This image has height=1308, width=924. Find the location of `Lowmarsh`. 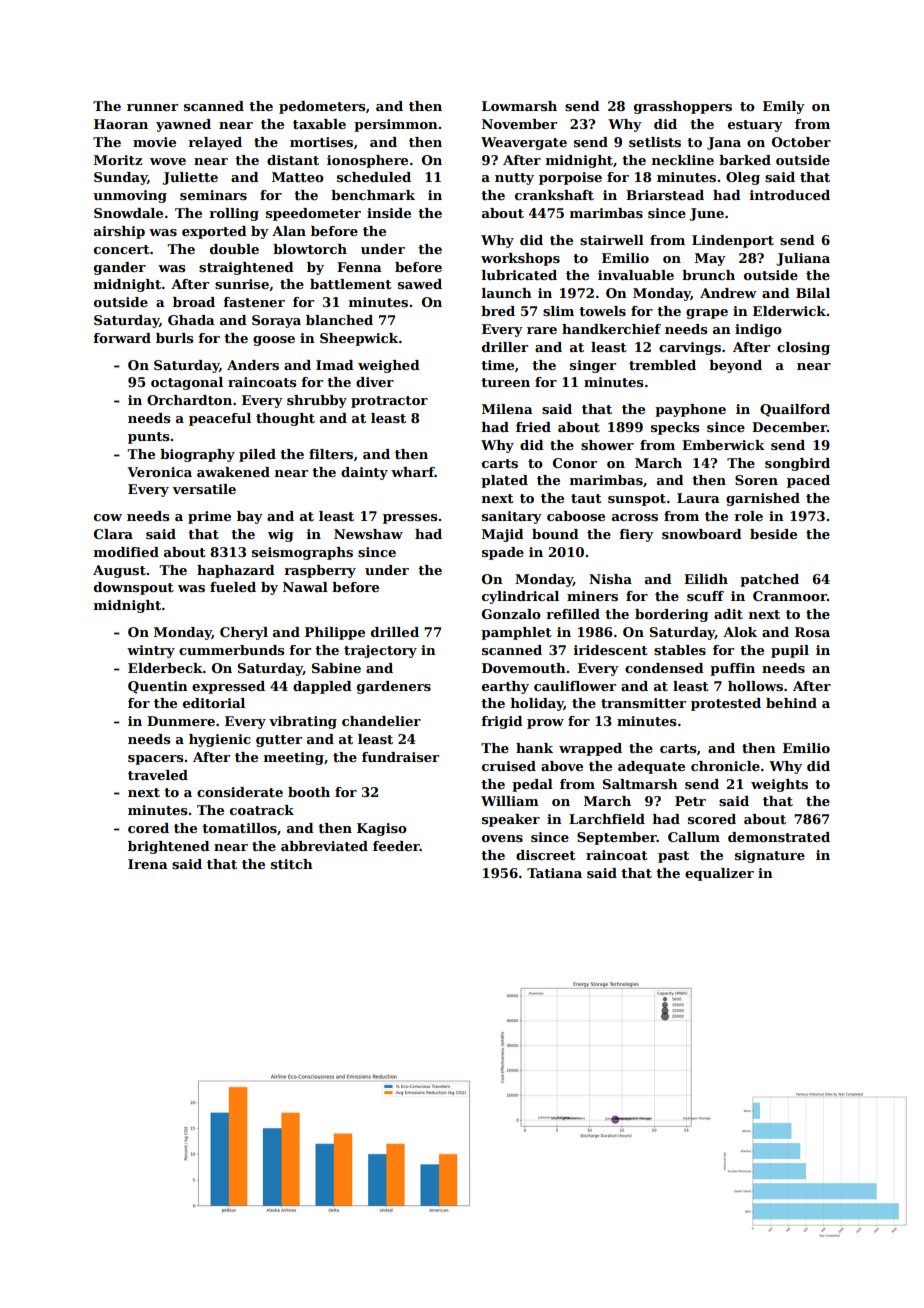

Lowmarsh is located at coordinates (519, 106).
